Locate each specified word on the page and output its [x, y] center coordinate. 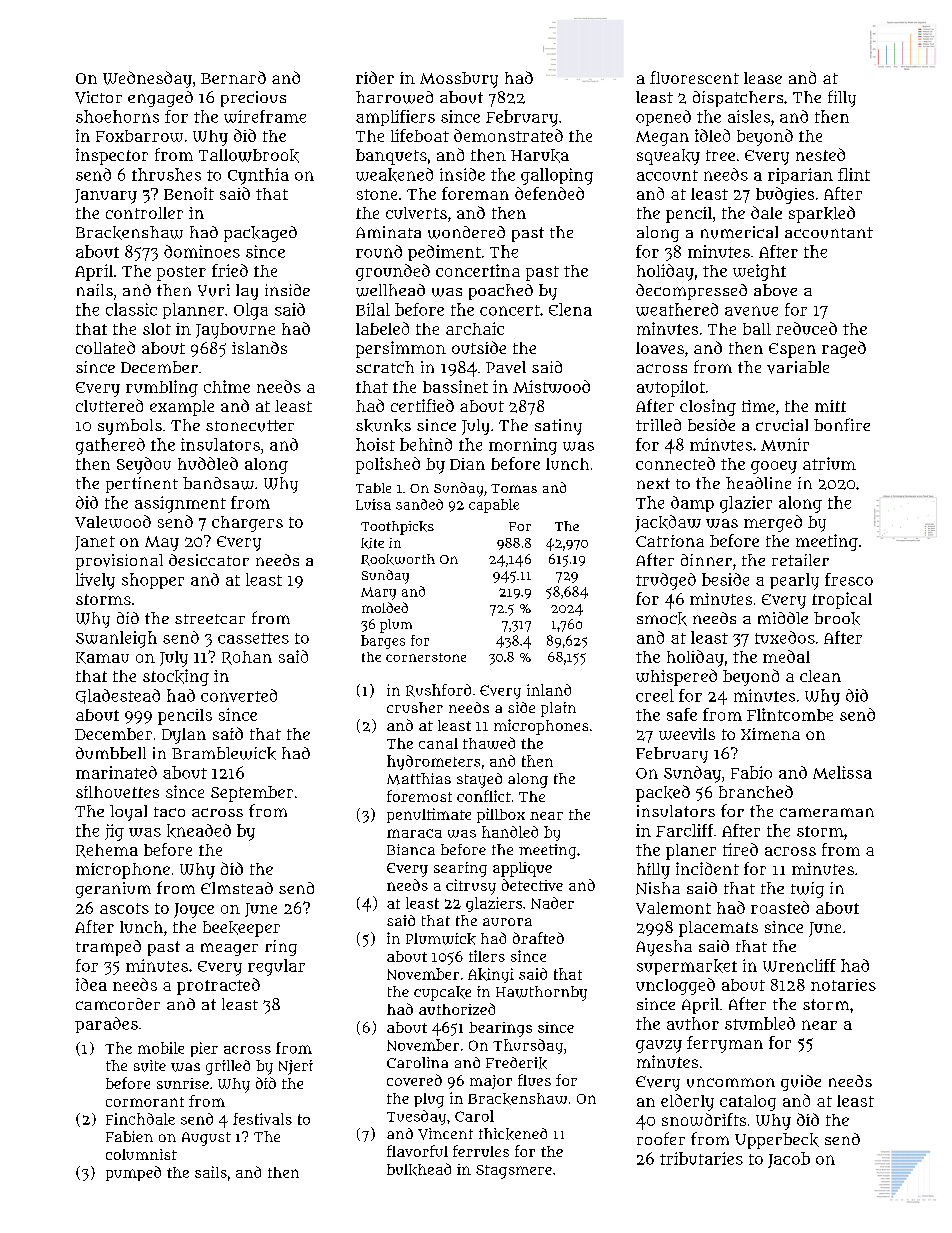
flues [534, 1080]
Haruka [540, 156]
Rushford [438, 690]
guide [801, 1083]
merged [773, 523]
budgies [785, 195]
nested [820, 154]
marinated [116, 772]
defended [549, 193]
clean [820, 676]
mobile [161, 1048]
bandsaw [218, 483]
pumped [133, 1173]
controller [144, 213]
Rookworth [398, 560]
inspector [112, 156]
